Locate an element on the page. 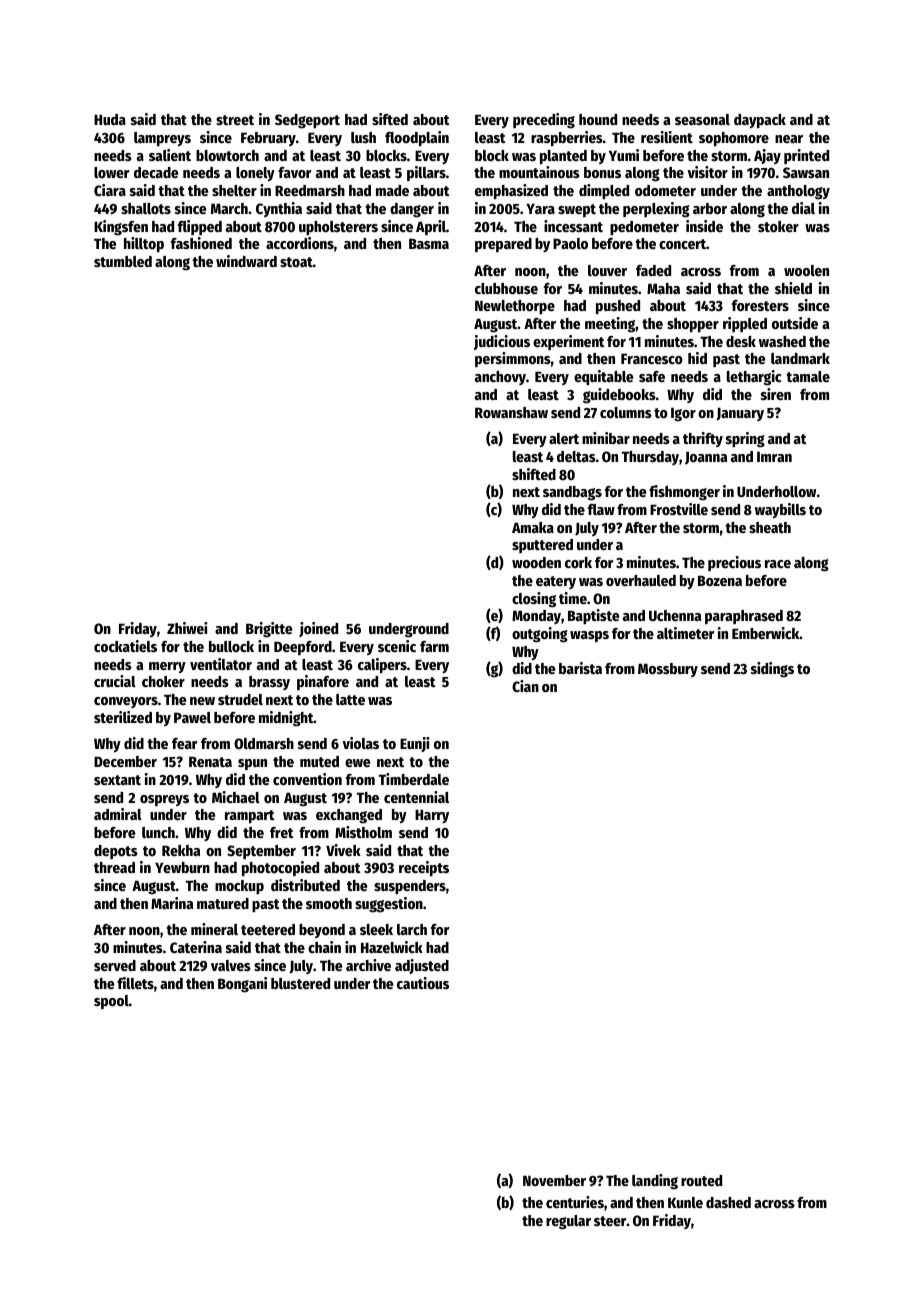  Zhiwei is located at coordinates (187, 628).
